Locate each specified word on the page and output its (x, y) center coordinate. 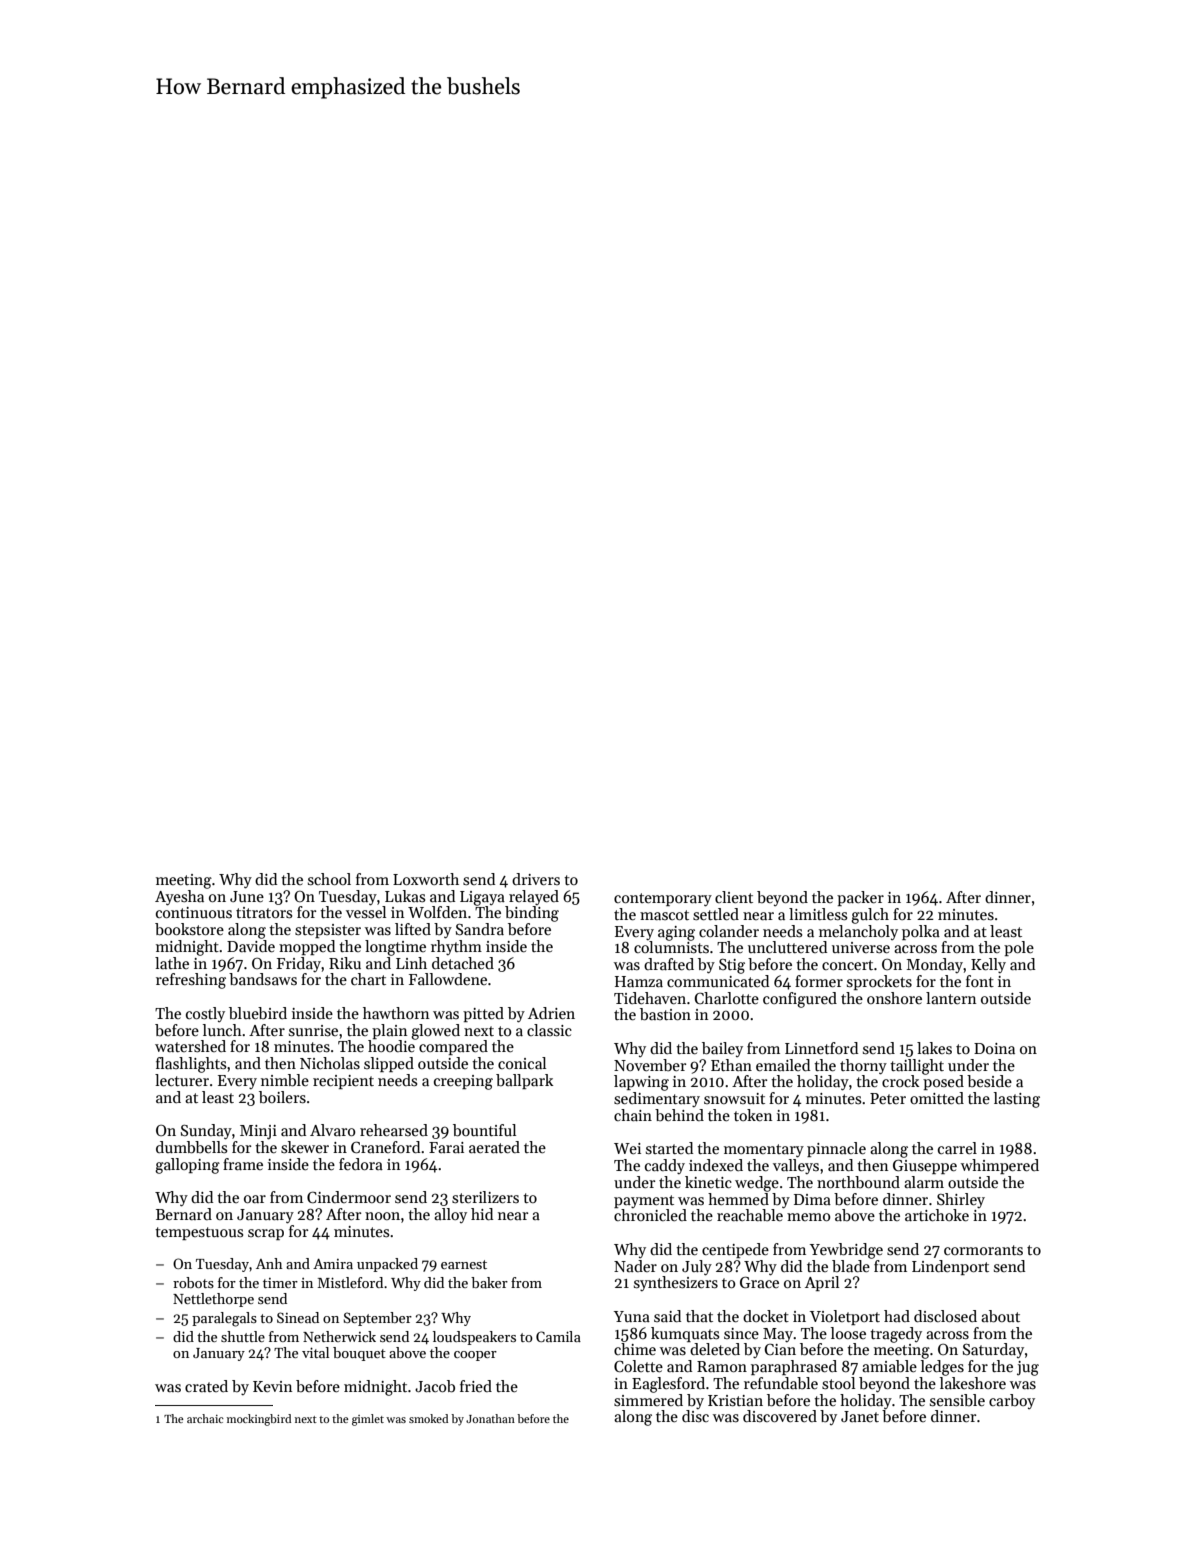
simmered (648, 1400)
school (329, 879)
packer (860, 898)
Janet (860, 1416)
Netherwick (339, 1336)
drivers (536, 879)
